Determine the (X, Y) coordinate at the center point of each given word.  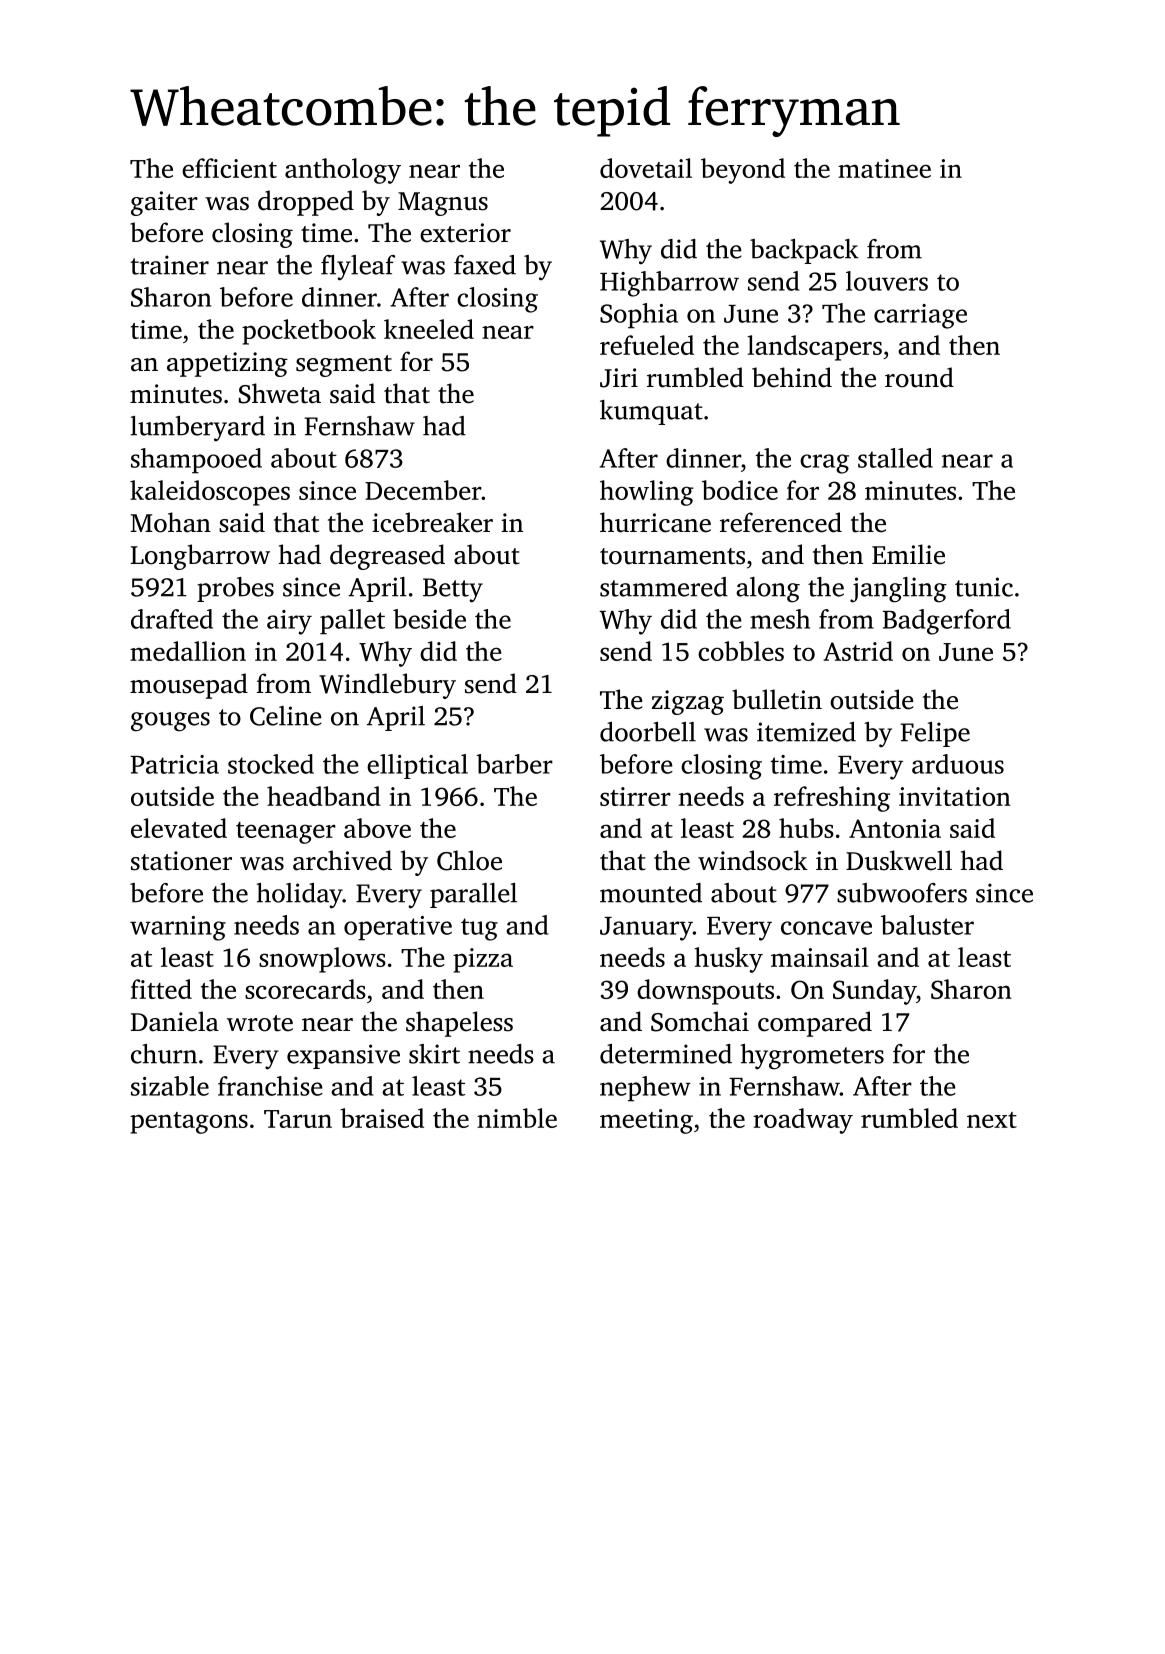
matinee (884, 168)
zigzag (688, 702)
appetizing (227, 364)
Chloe (469, 860)
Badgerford (947, 622)
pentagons (189, 1123)
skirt (434, 1054)
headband (324, 796)
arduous (958, 764)
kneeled (429, 329)
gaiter (164, 203)
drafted (172, 619)
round (919, 377)
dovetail (646, 168)
